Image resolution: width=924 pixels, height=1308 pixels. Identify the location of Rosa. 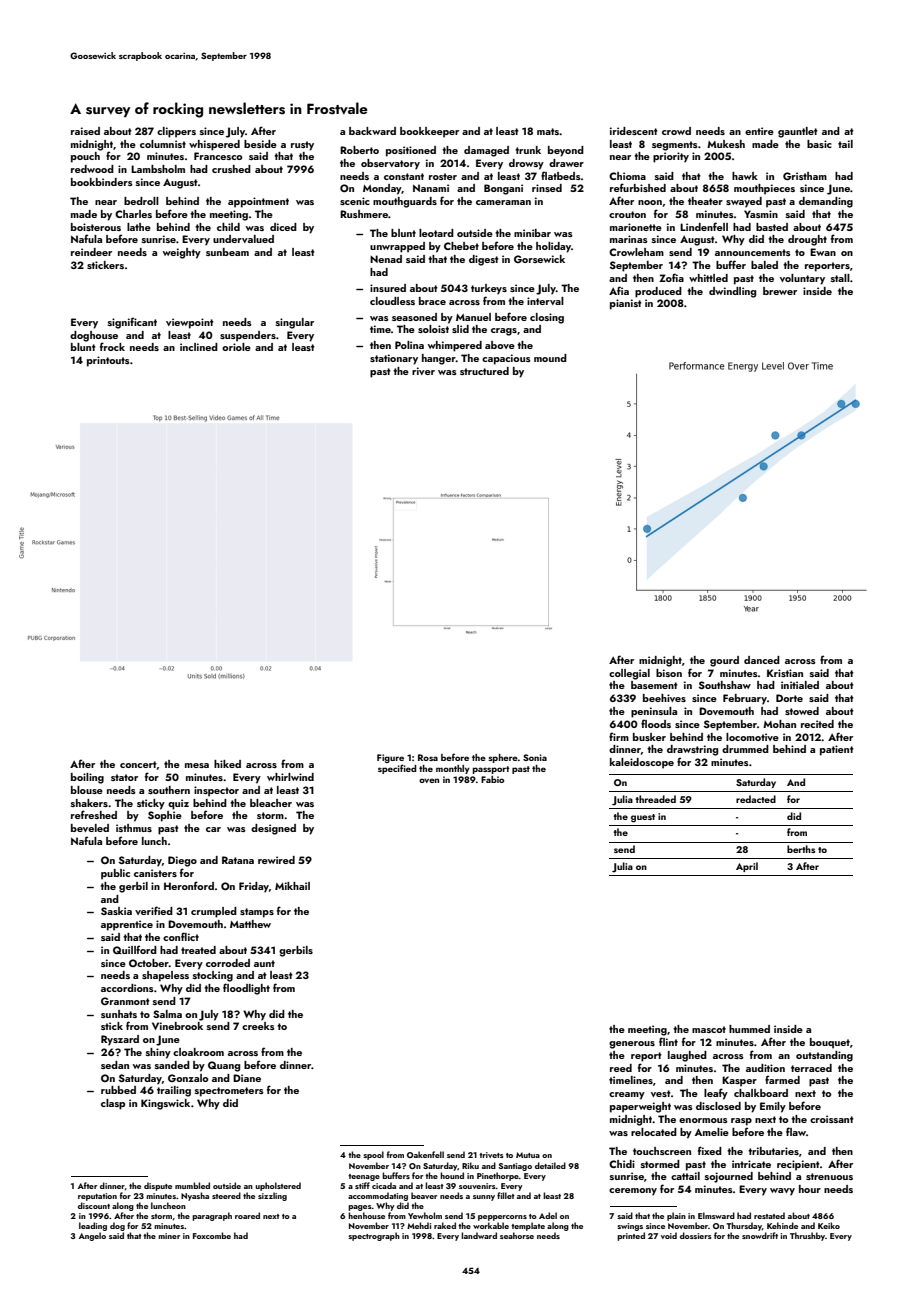
(428, 757).
